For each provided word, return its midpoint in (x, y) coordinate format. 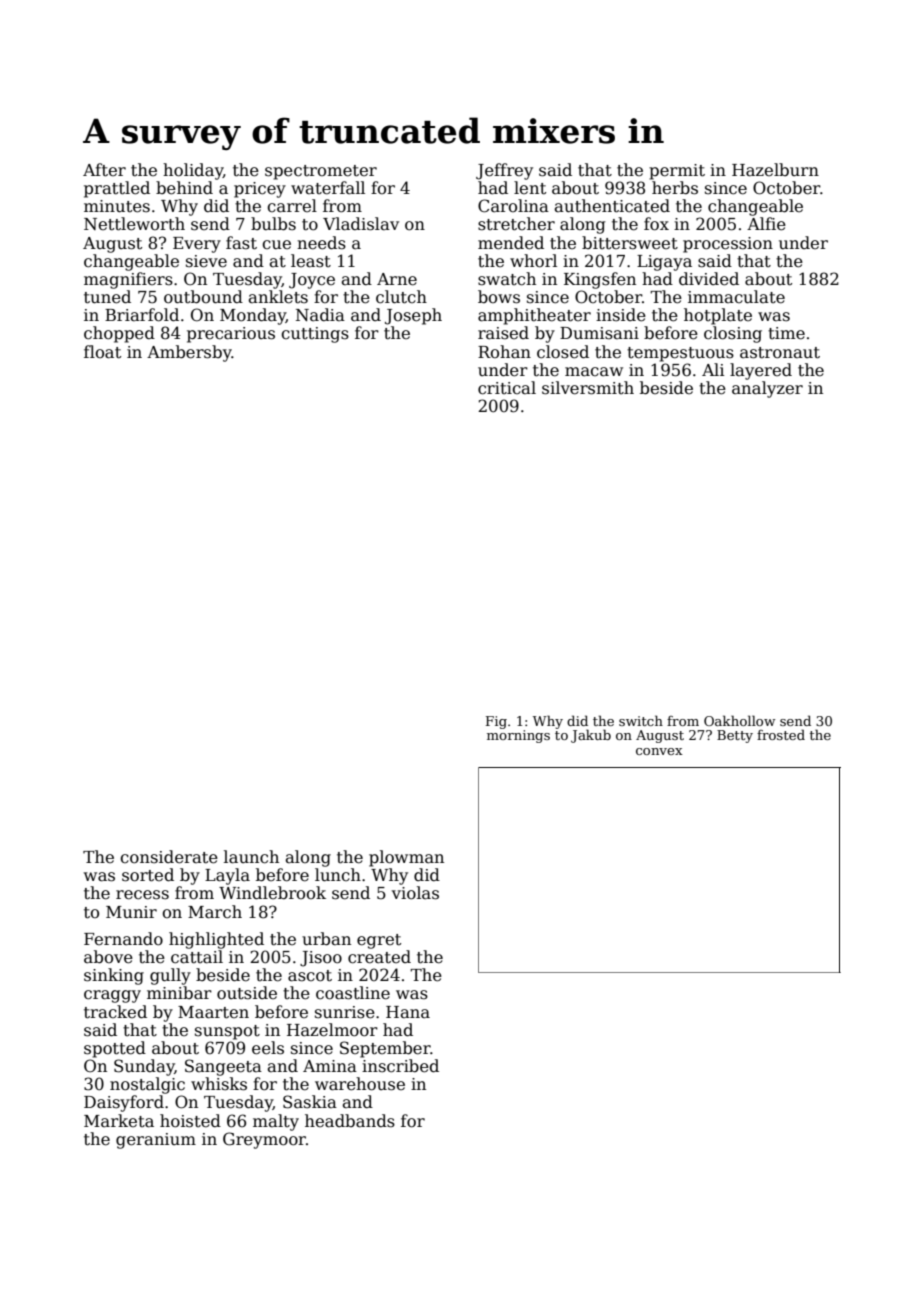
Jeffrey (504, 171)
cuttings (315, 335)
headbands (350, 1121)
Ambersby (189, 353)
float (102, 352)
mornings (518, 736)
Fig (496, 722)
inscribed (400, 1066)
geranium (156, 1141)
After (104, 170)
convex (659, 751)
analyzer (767, 389)
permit (677, 172)
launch (251, 857)
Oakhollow (739, 720)
